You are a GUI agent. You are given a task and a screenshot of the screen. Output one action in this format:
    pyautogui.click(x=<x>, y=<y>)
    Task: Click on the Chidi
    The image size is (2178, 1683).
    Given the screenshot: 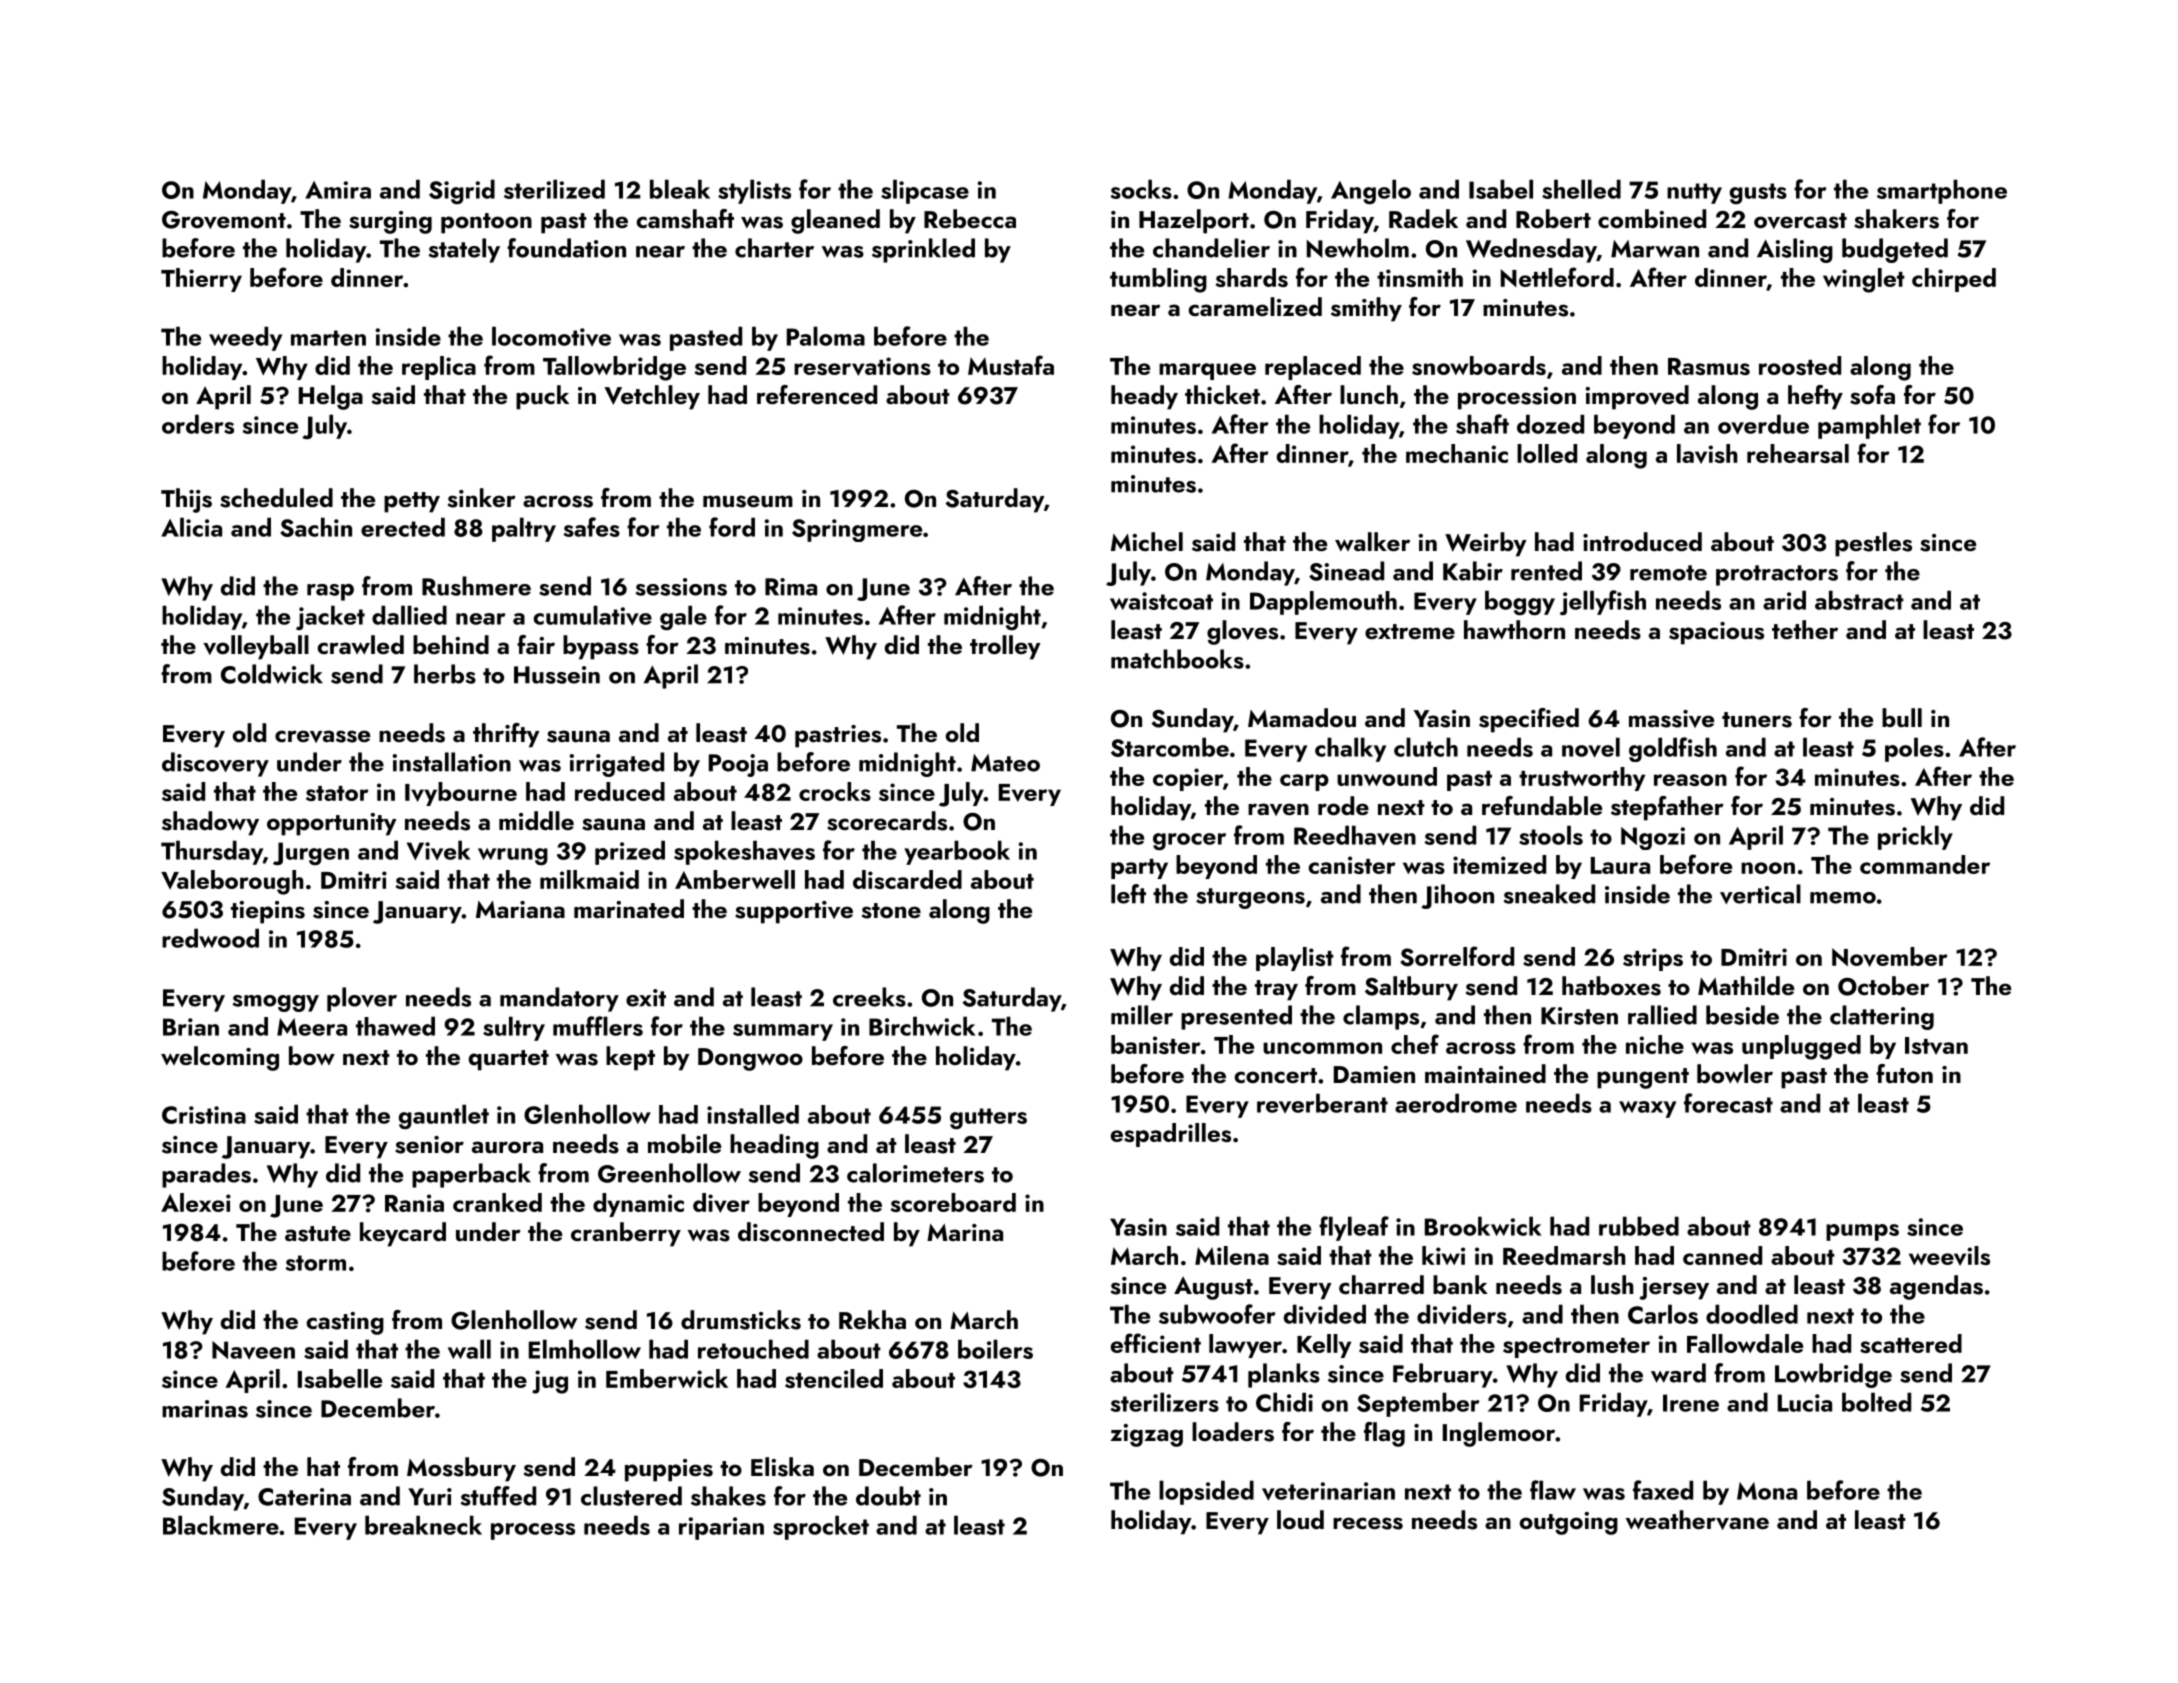 What is the action you would take?
    pyautogui.click(x=1284, y=1402)
